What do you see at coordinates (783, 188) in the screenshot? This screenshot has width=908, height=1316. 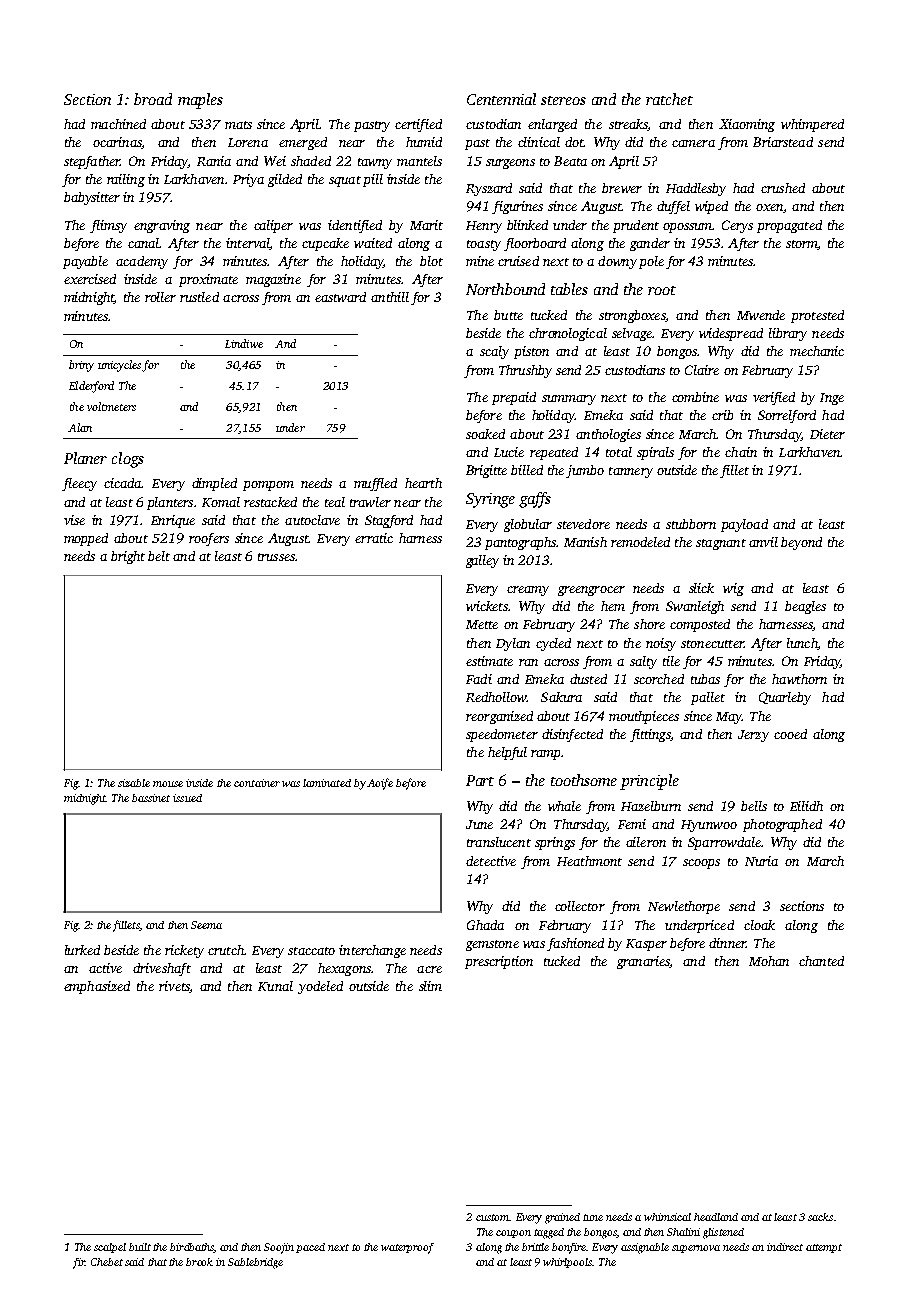 I see `crushed` at bounding box center [783, 188].
